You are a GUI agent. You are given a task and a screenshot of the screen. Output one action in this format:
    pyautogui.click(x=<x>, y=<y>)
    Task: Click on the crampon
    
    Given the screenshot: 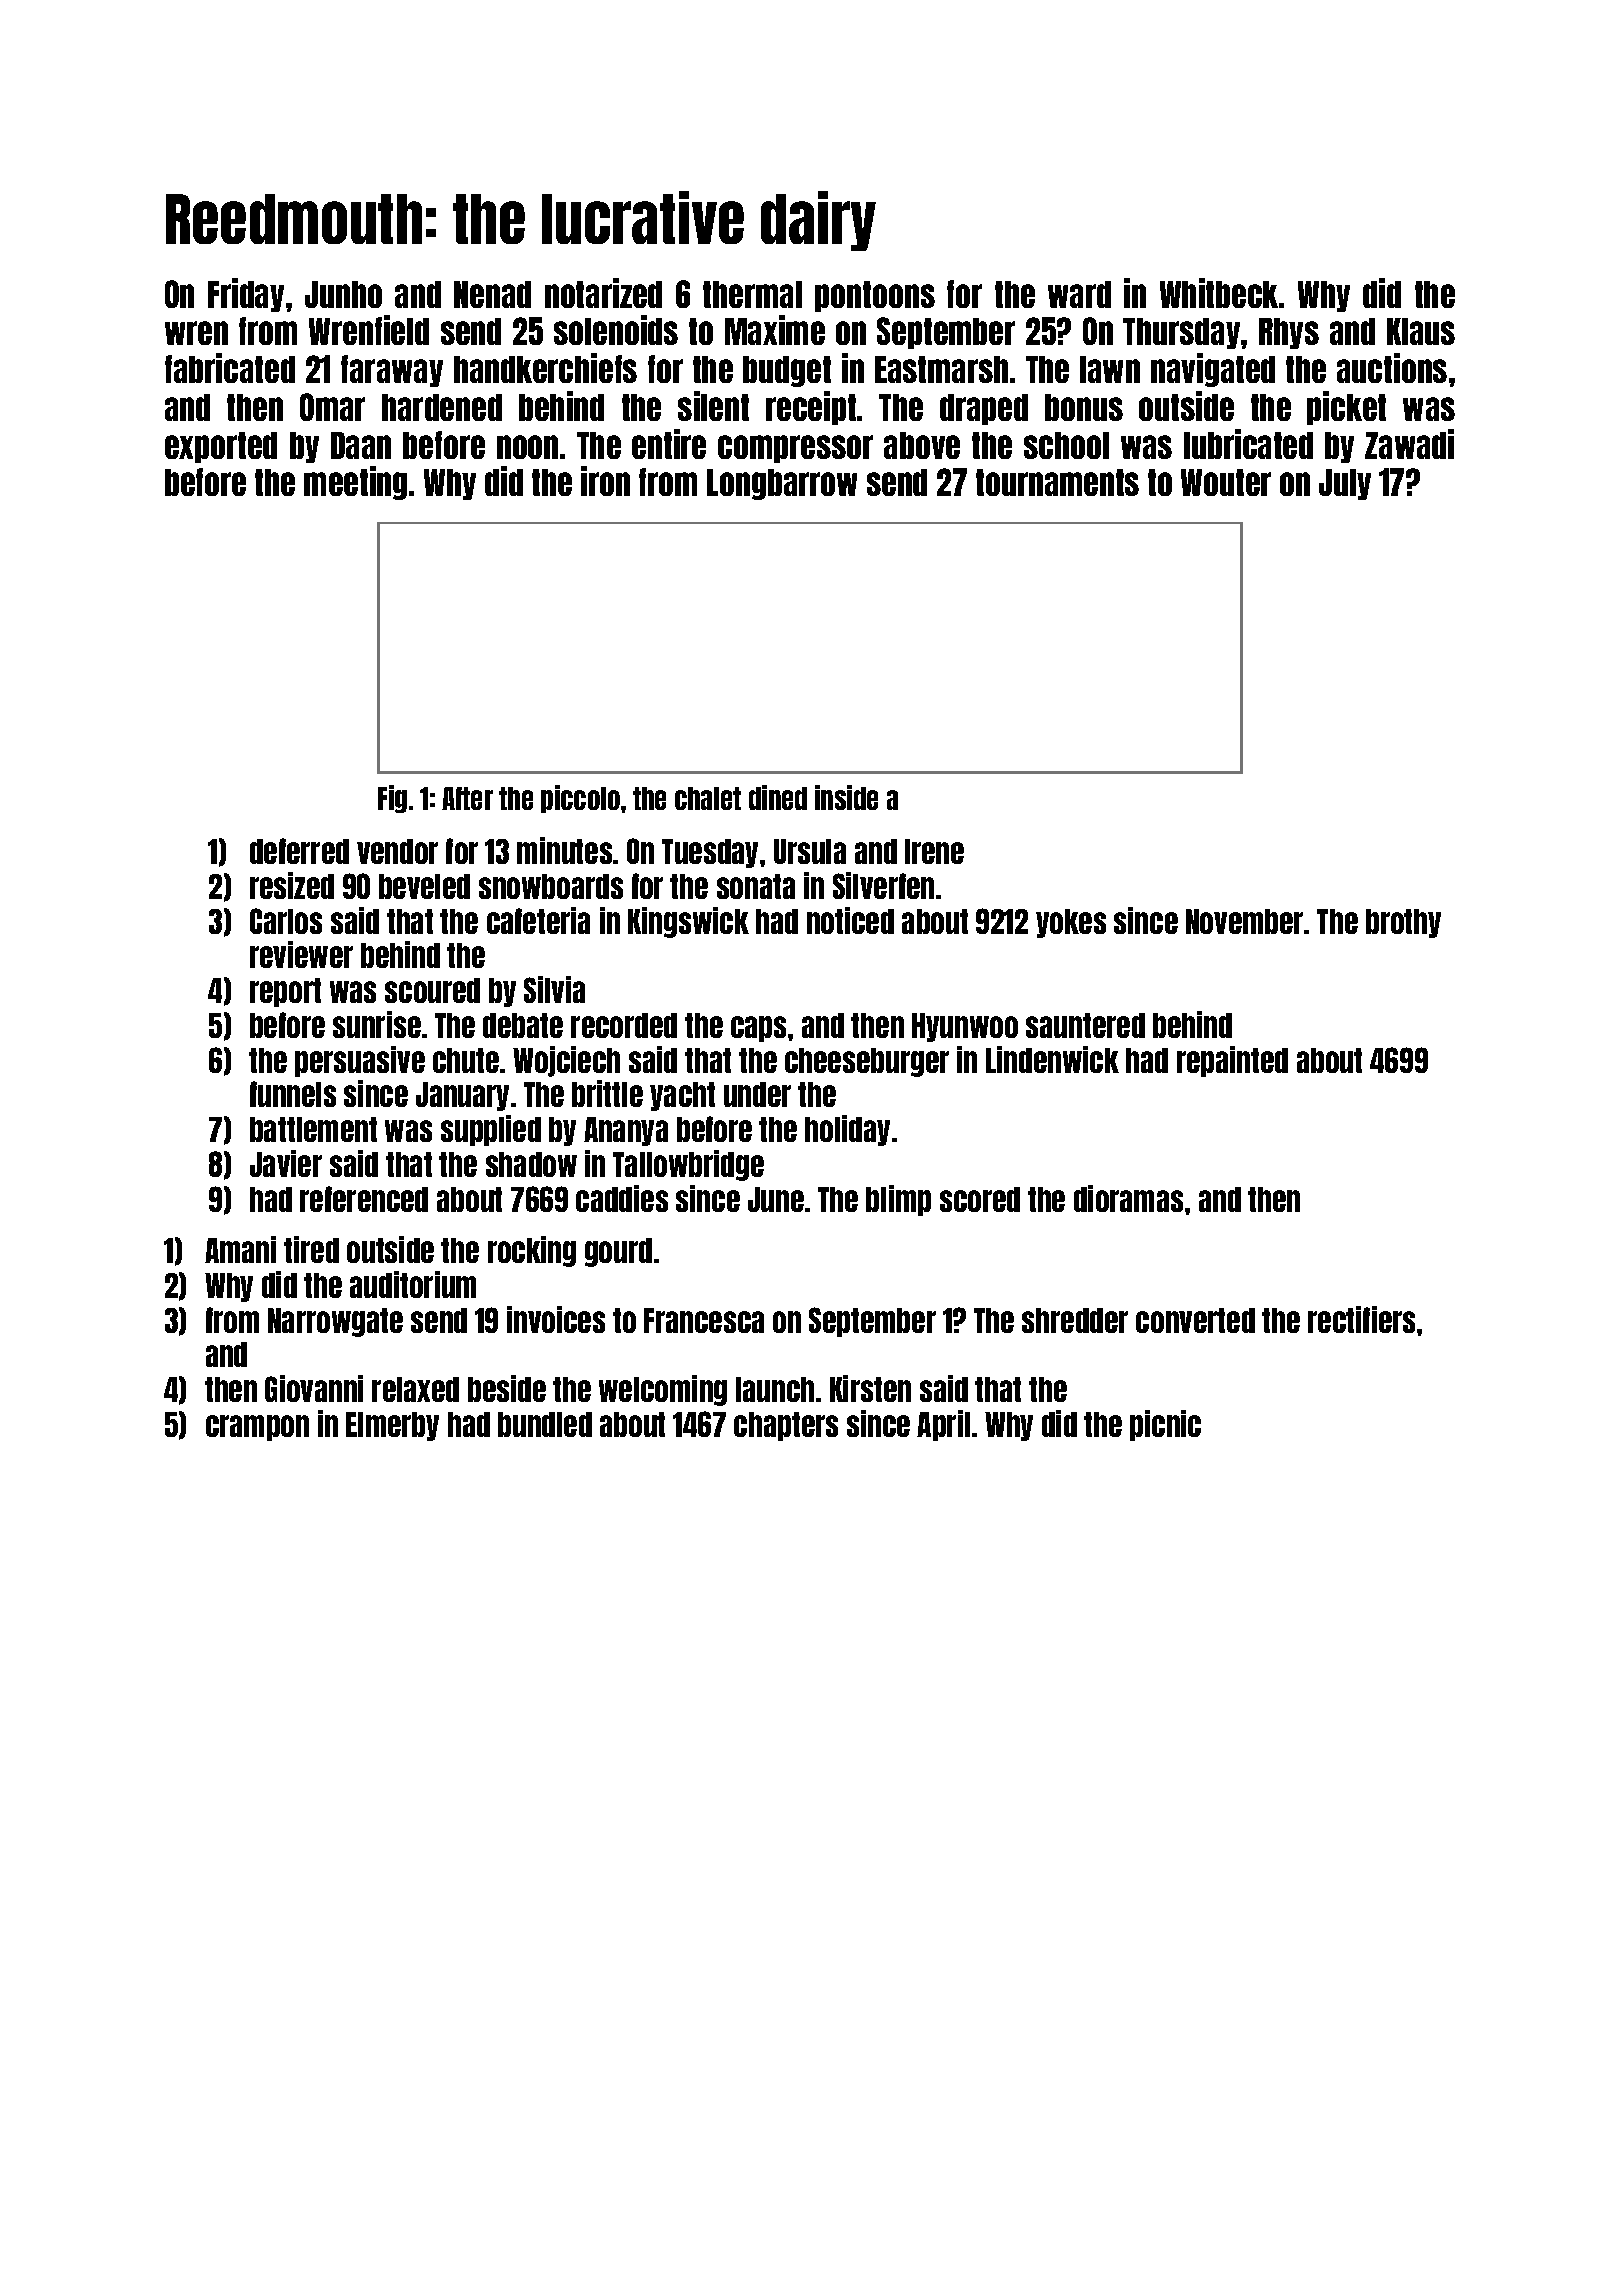 What is the action you would take?
    pyautogui.click(x=257, y=1428)
